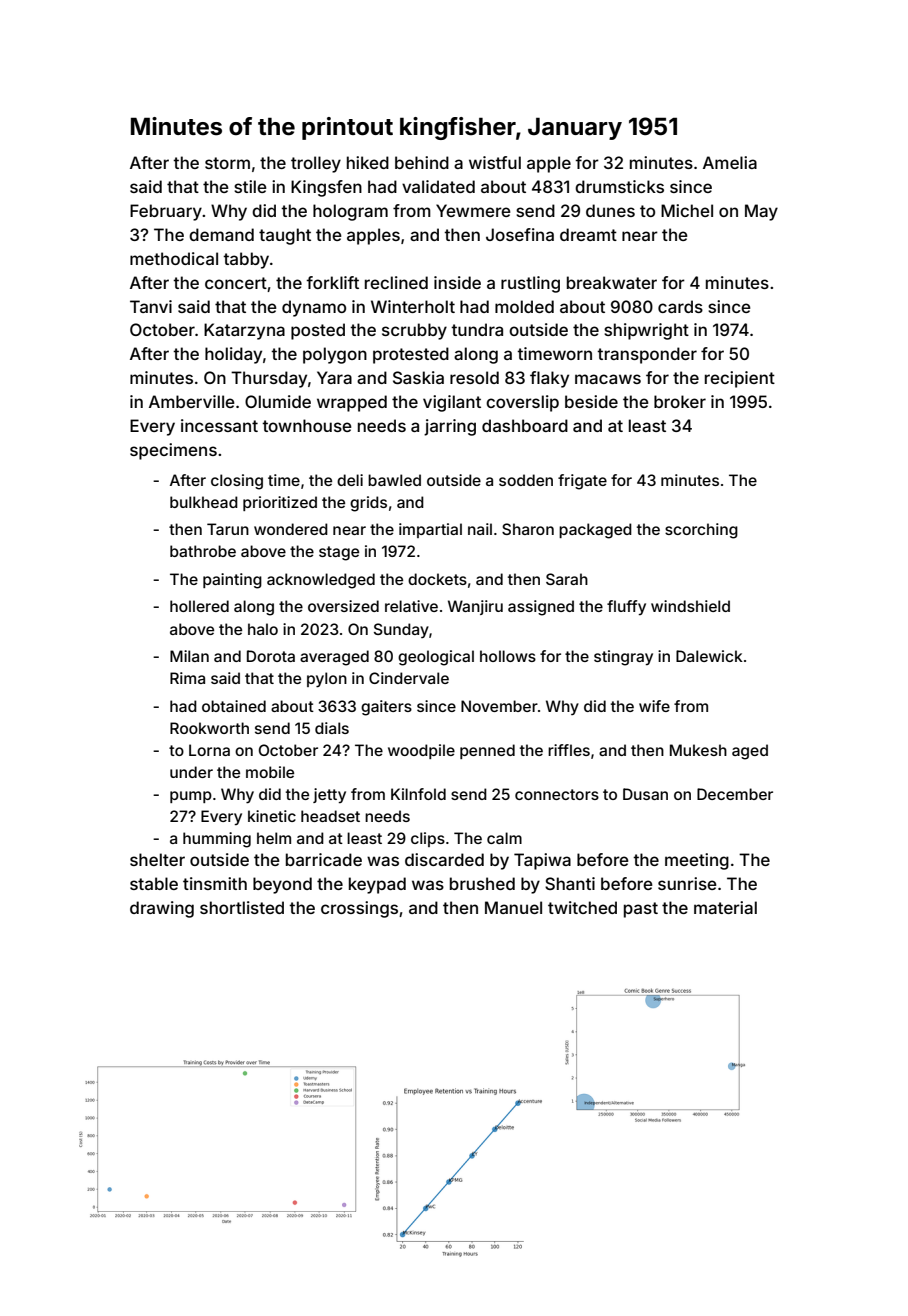 The image size is (908, 1316). What do you see at coordinates (174, 258) in the page?
I see `methodical` at bounding box center [174, 258].
